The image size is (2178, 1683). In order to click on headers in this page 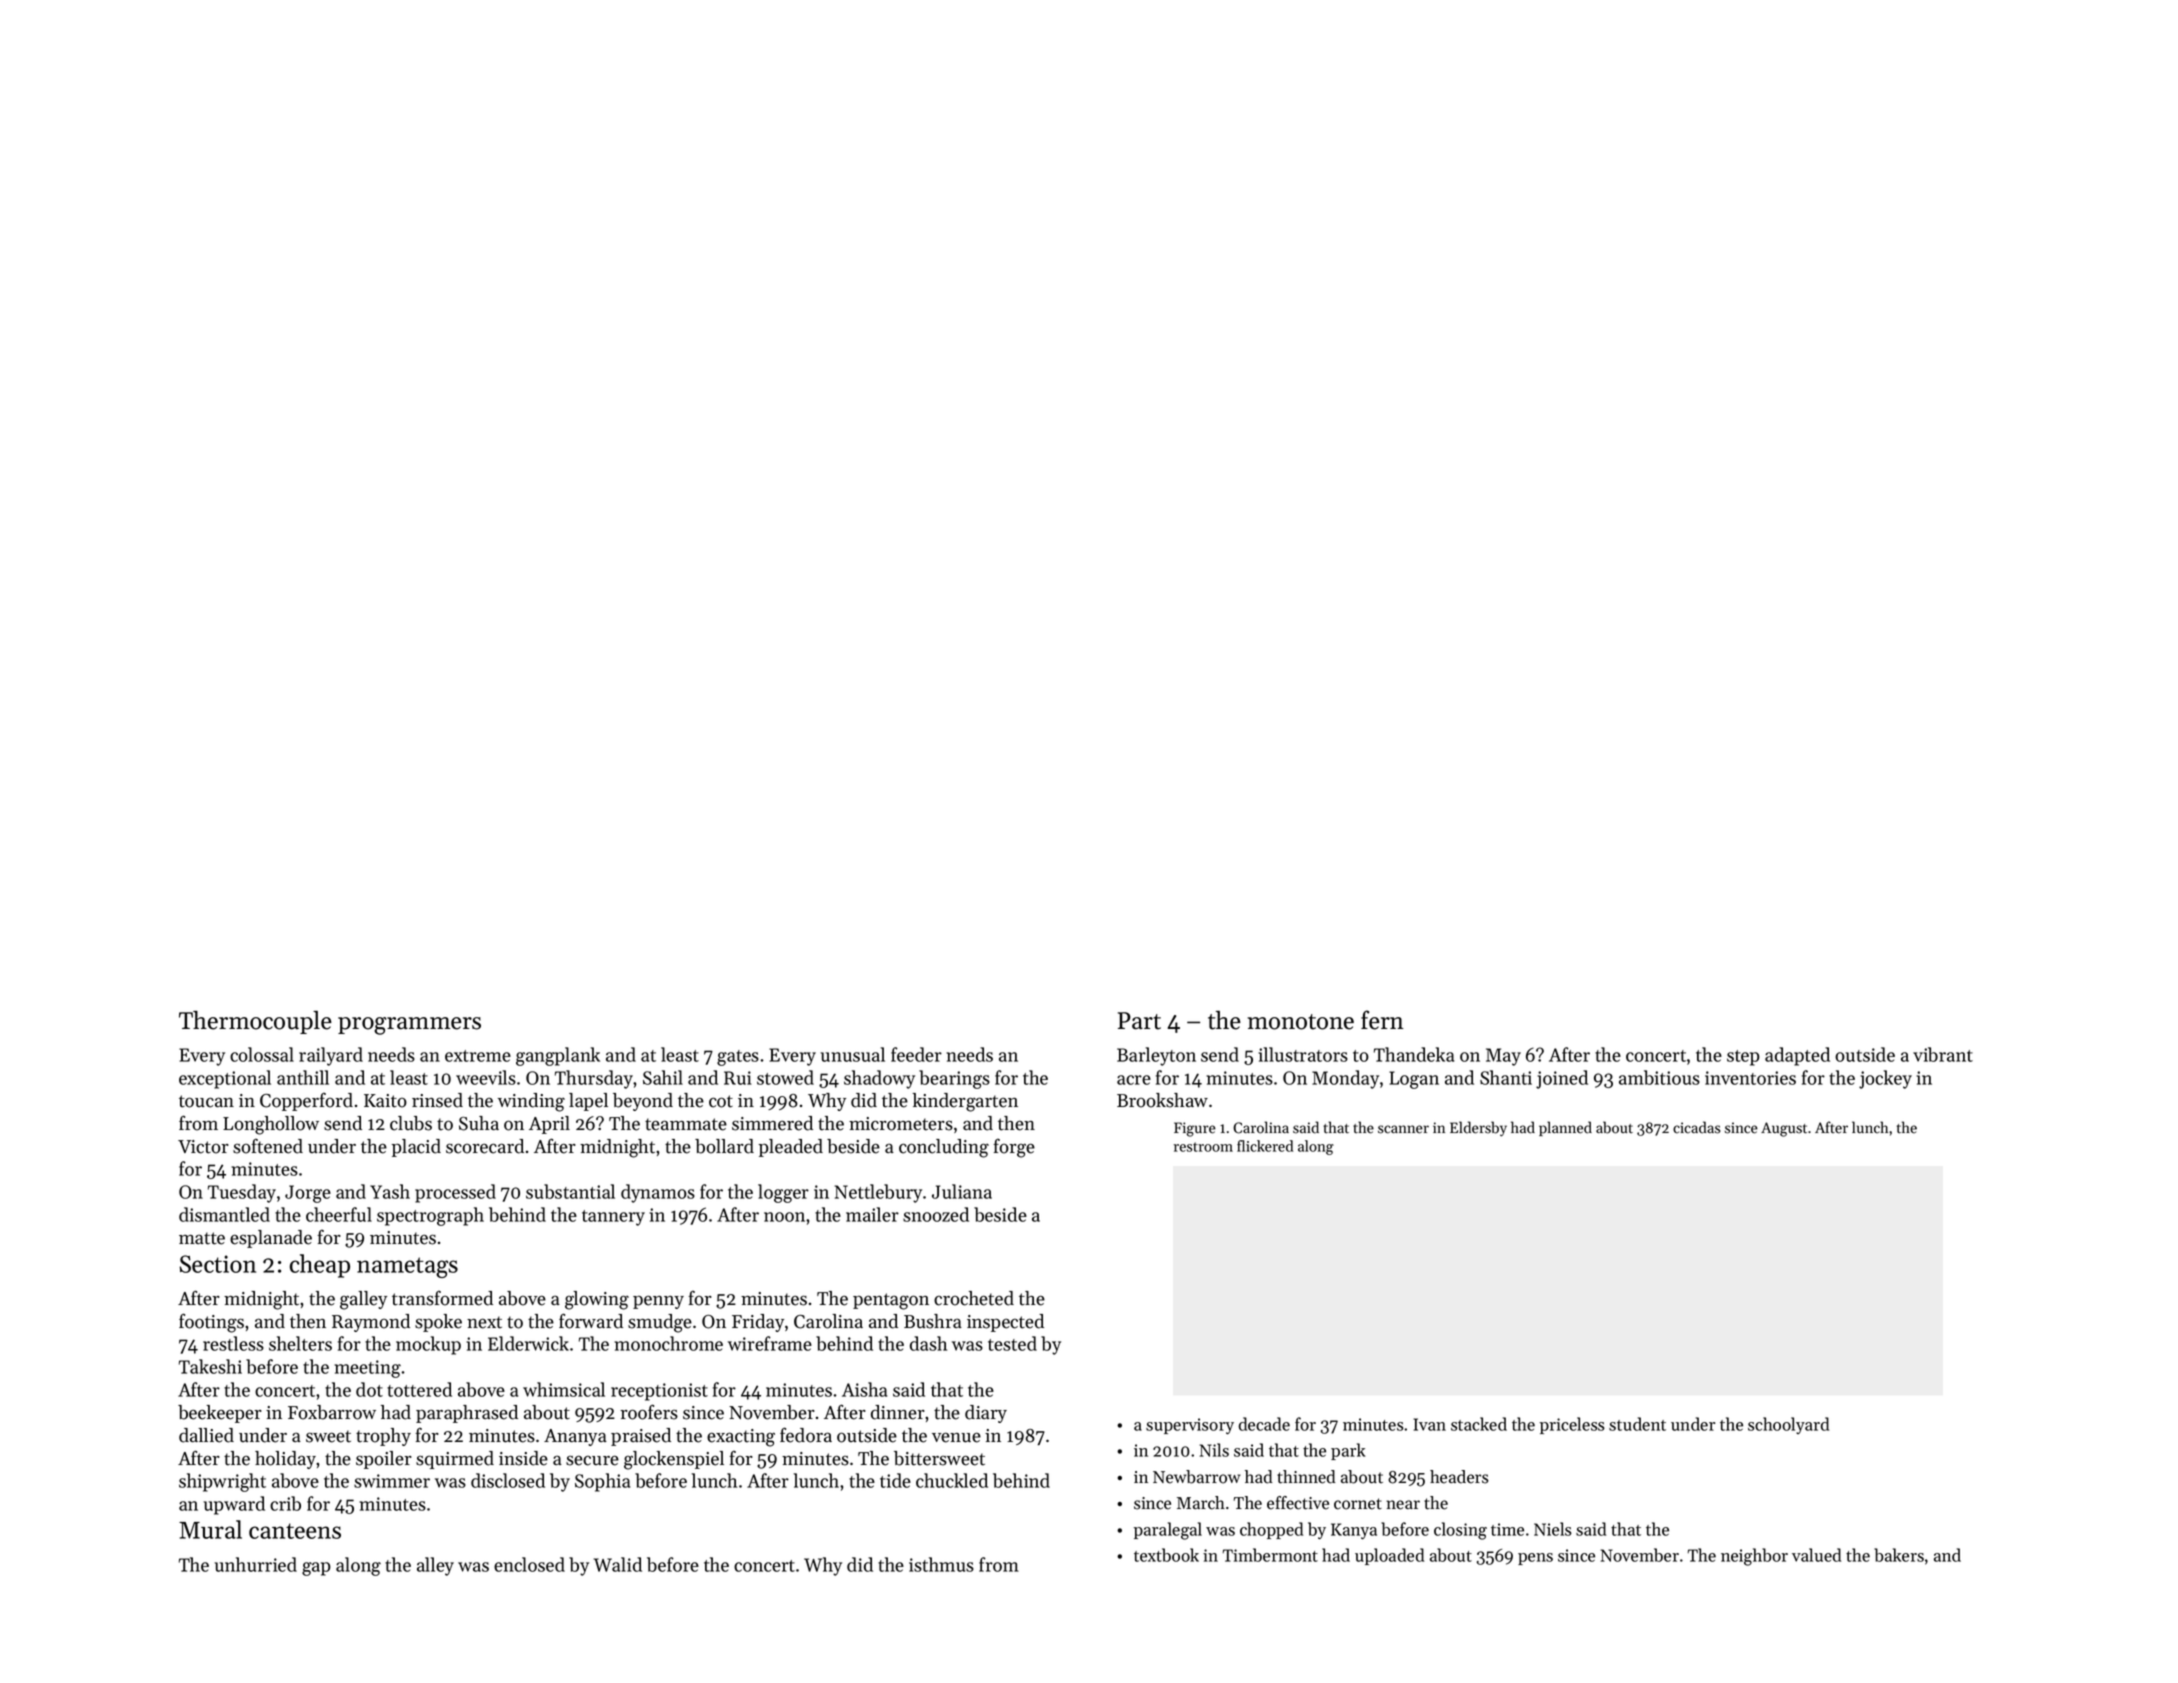, I will do `click(1459, 1477)`.
